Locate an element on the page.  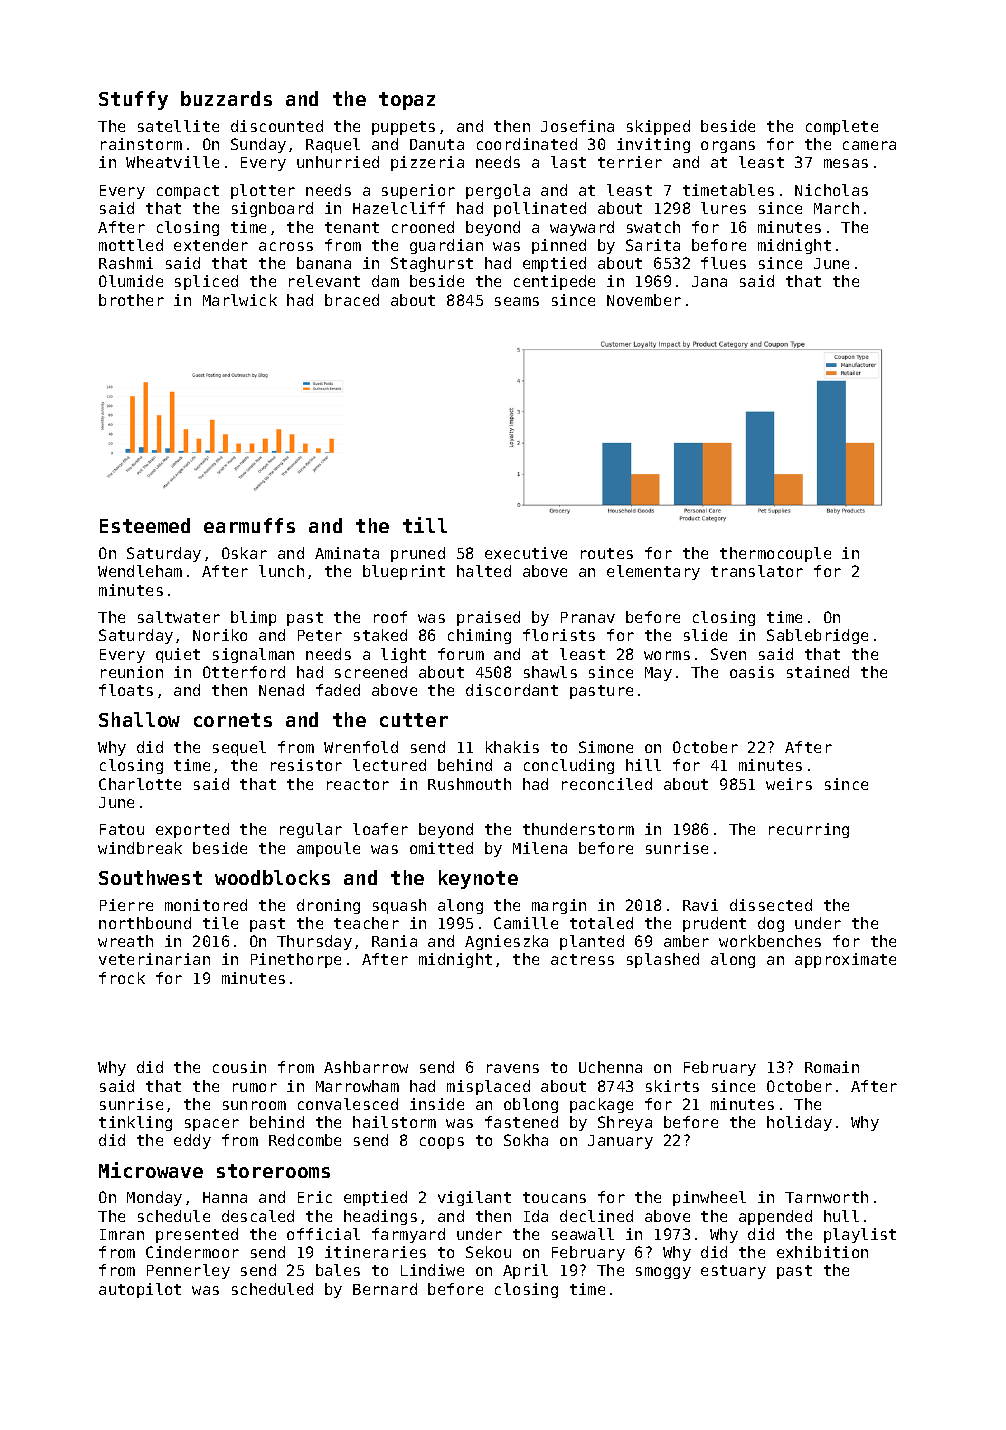
Raquel is located at coordinates (333, 145).
